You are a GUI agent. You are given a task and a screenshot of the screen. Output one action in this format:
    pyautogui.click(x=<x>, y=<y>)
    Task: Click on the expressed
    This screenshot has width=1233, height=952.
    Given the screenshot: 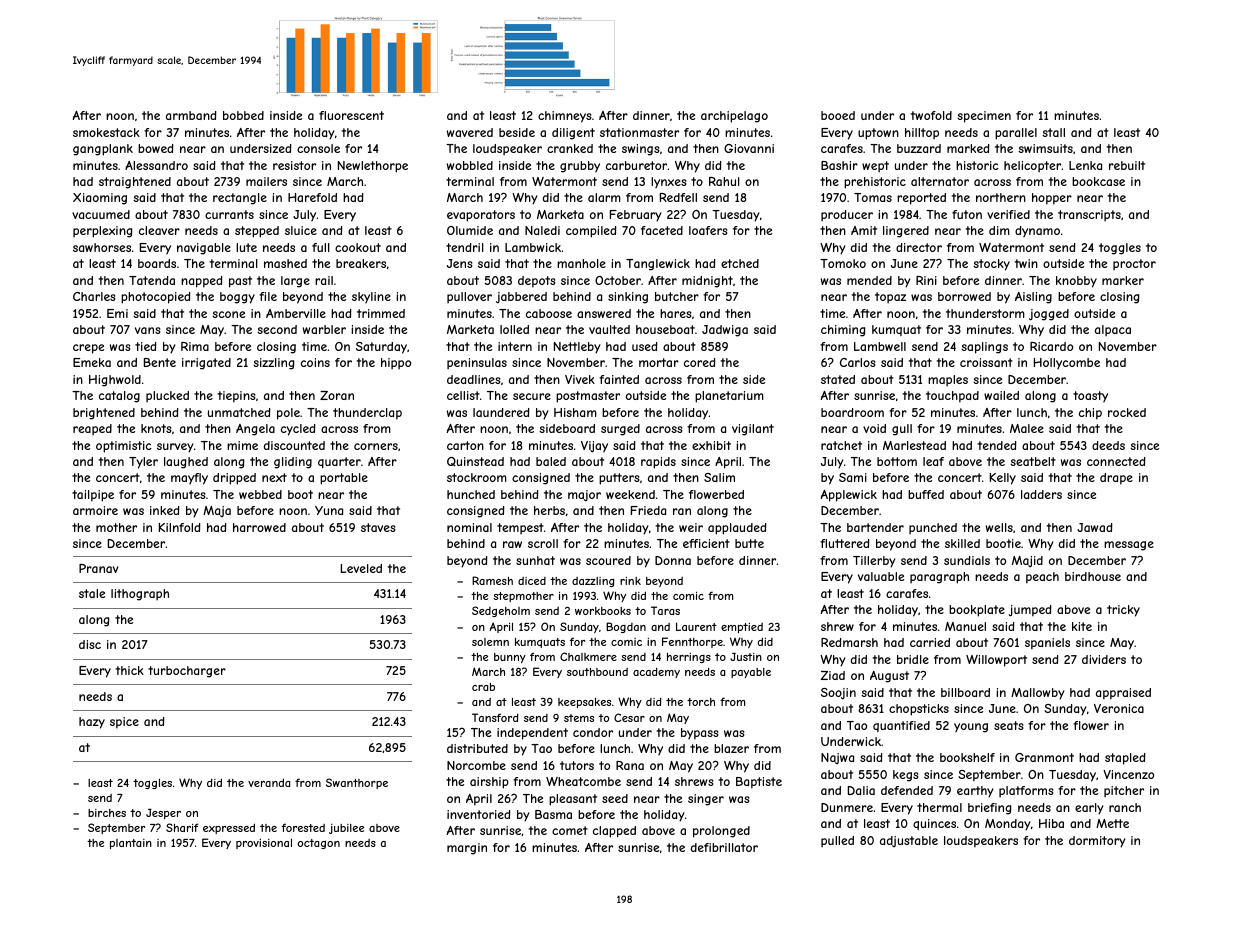 What is the action you would take?
    pyautogui.click(x=229, y=828)
